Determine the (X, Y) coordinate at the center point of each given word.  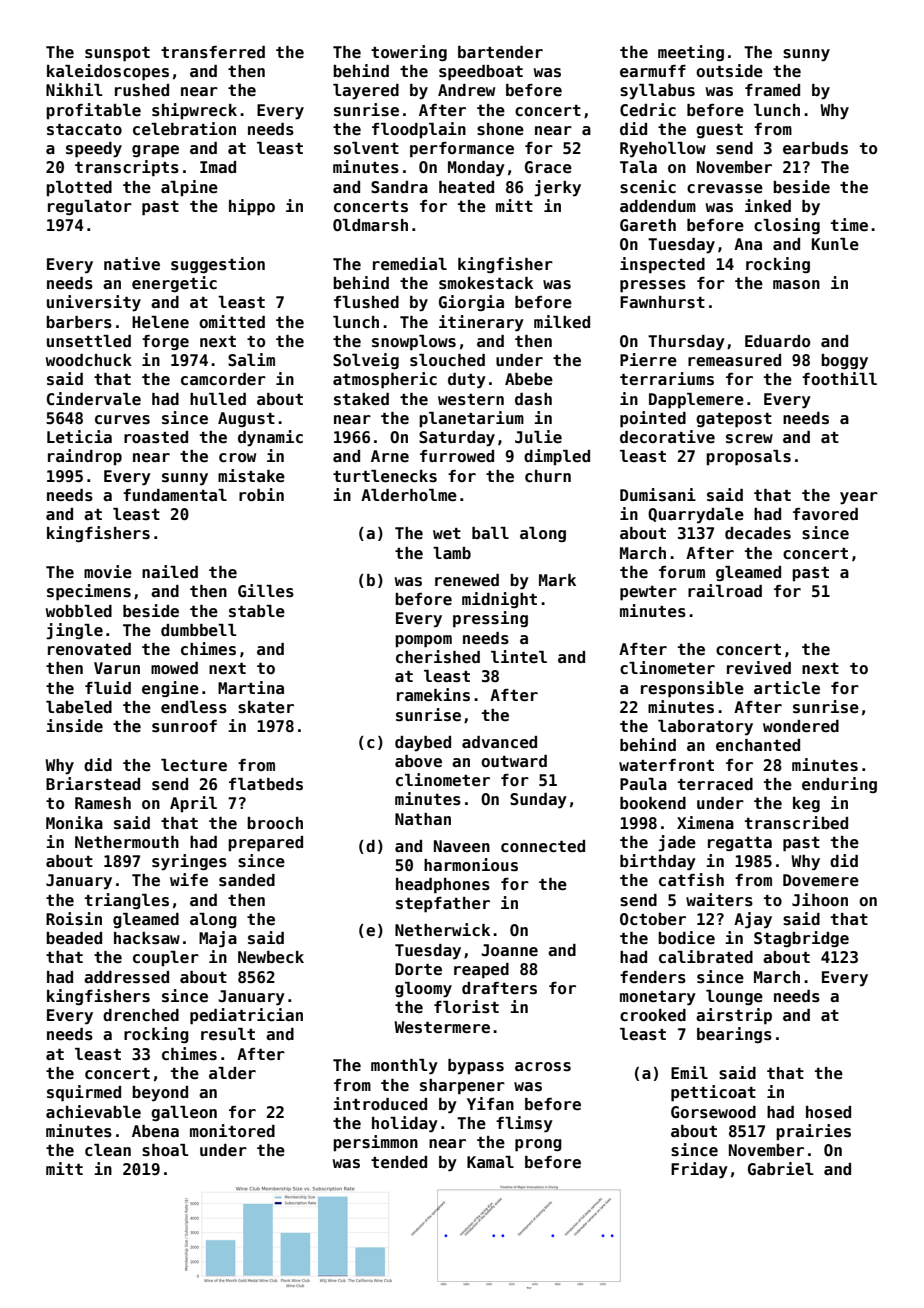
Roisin (74, 919)
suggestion (218, 265)
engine (170, 689)
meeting (691, 53)
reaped (481, 971)
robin (261, 495)
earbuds (815, 148)
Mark (557, 580)
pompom (423, 641)
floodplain (419, 130)
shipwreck (194, 111)
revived (759, 668)
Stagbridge (801, 939)
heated (466, 187)
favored (825, 514)
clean (108, 1150)
